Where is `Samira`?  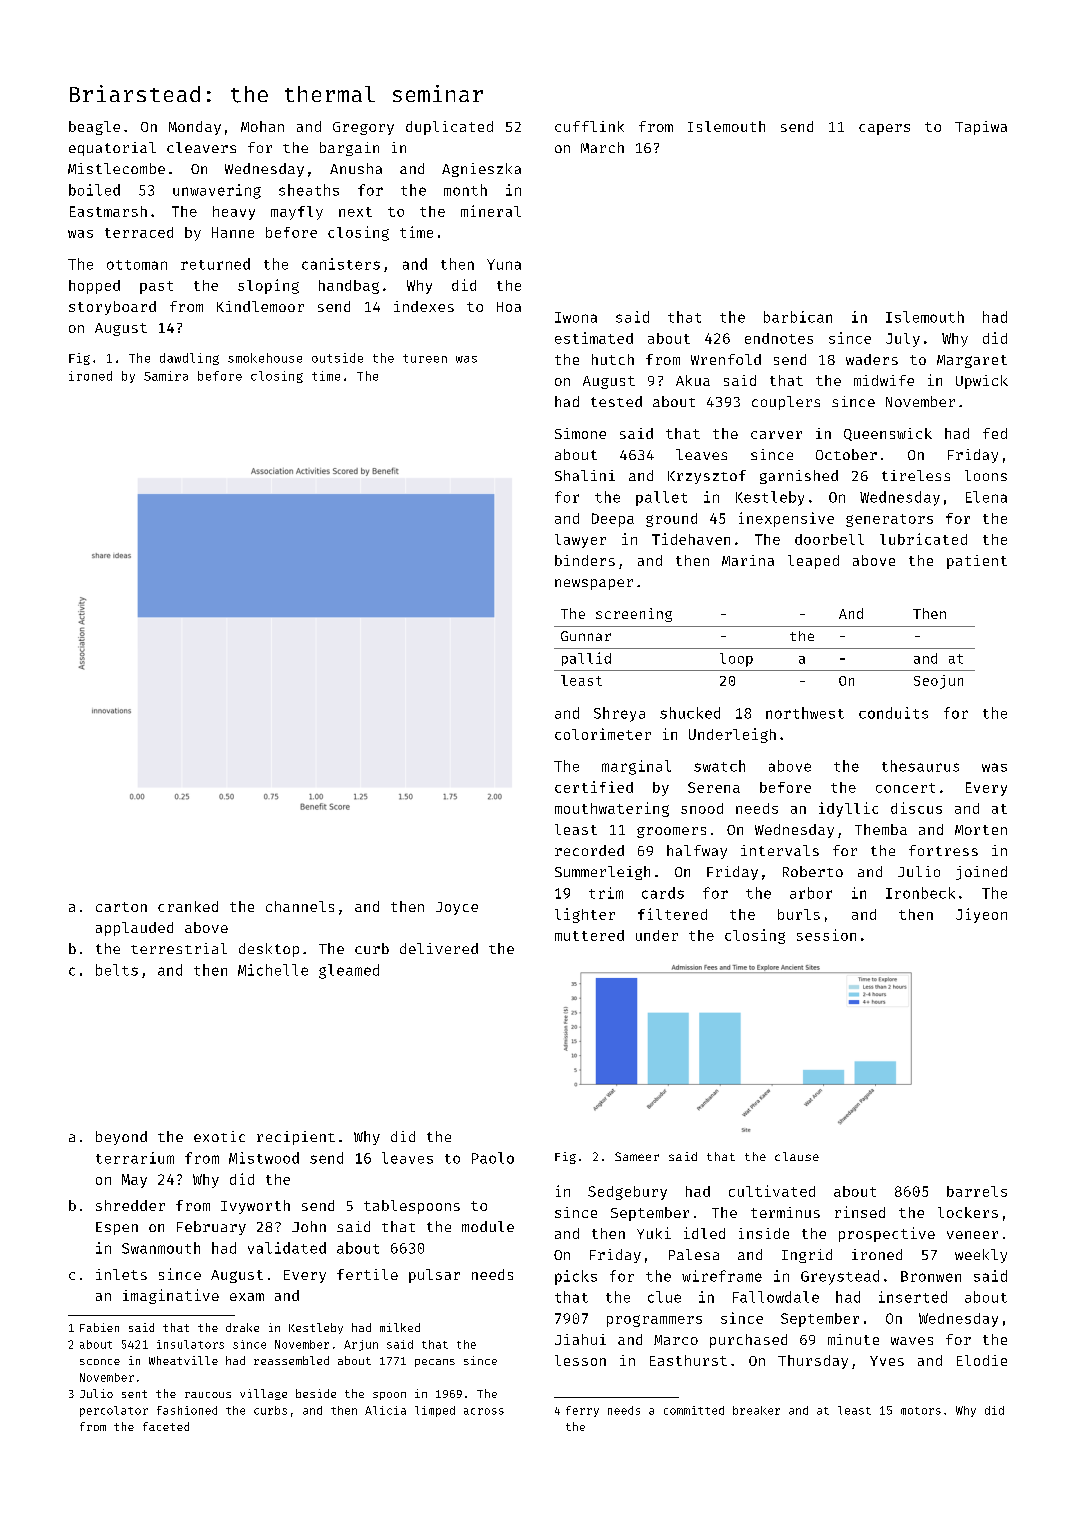
Samira is located at coordinates (166, 376).
